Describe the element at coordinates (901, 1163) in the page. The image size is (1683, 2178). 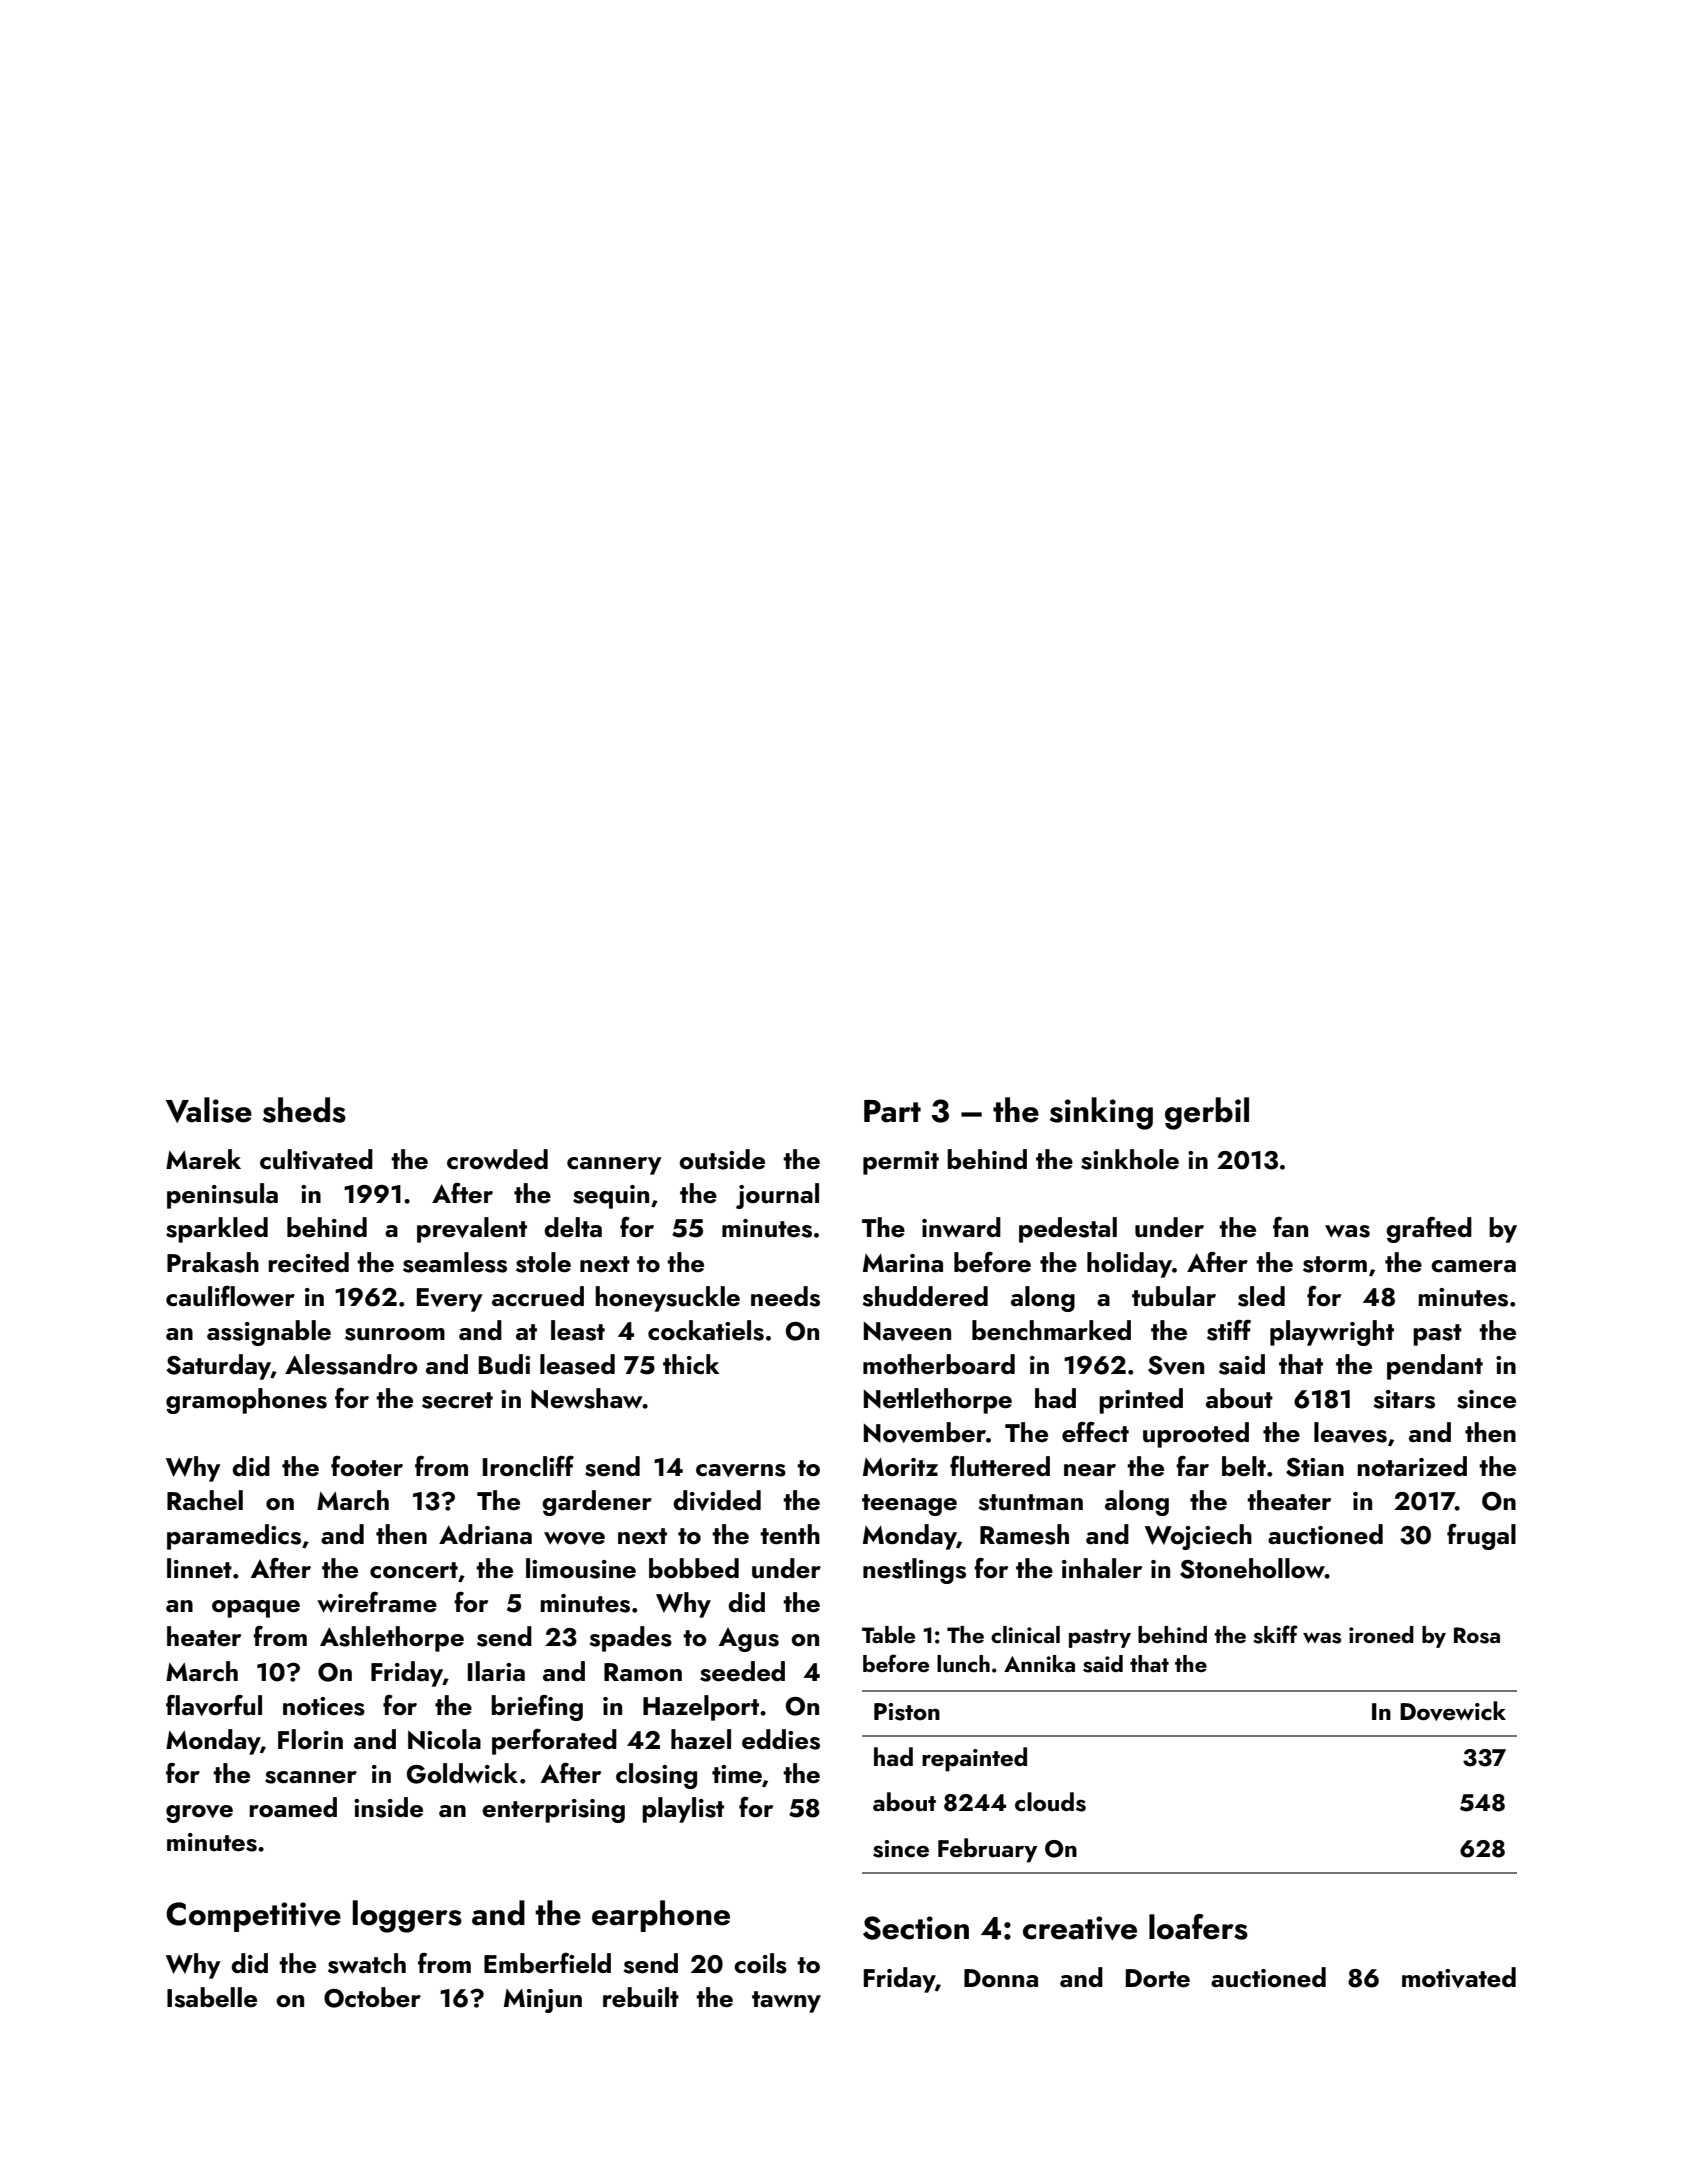
I see `permit` at that location.
